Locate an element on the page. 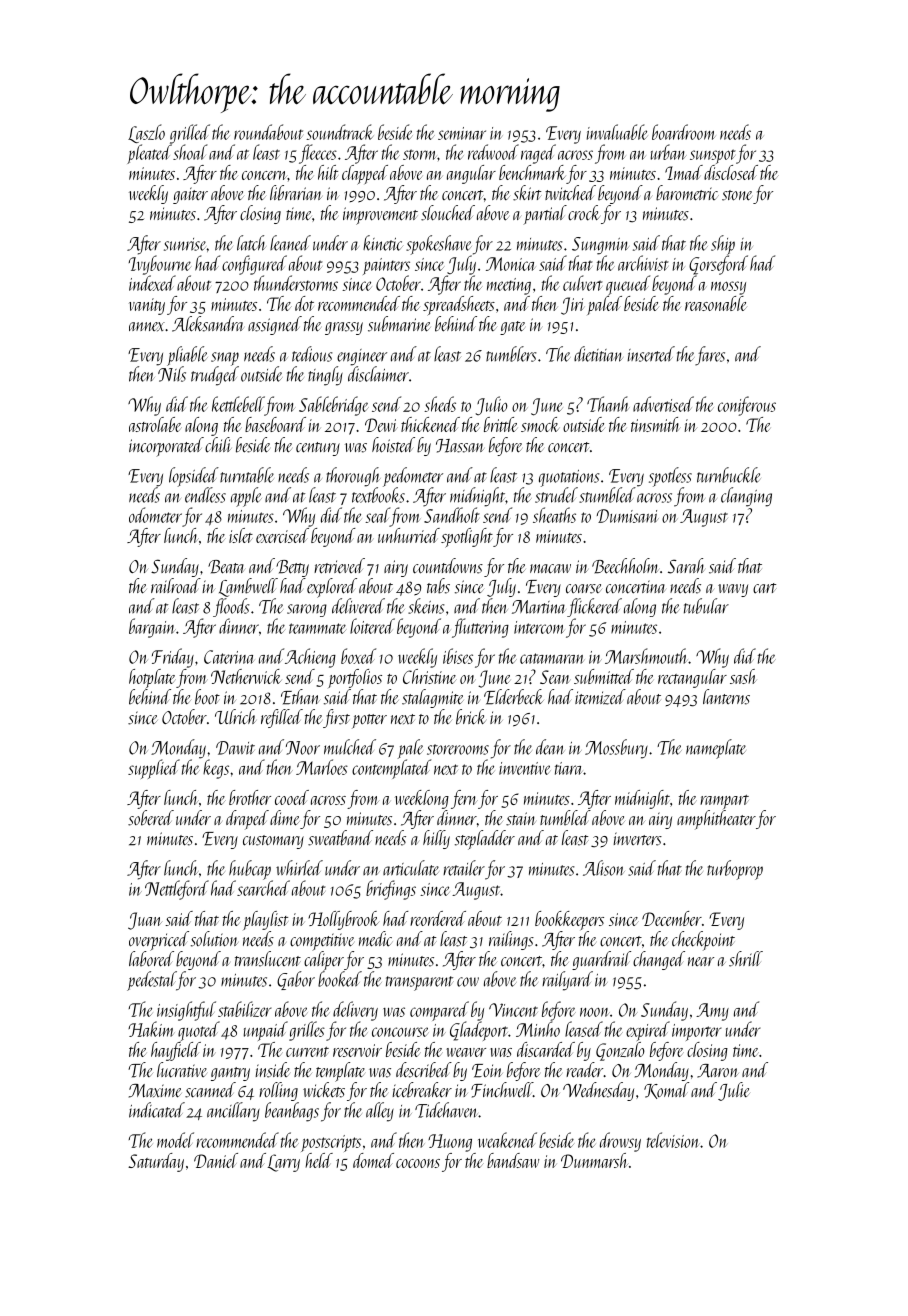  mulched is located at coordinates (350, 747).
